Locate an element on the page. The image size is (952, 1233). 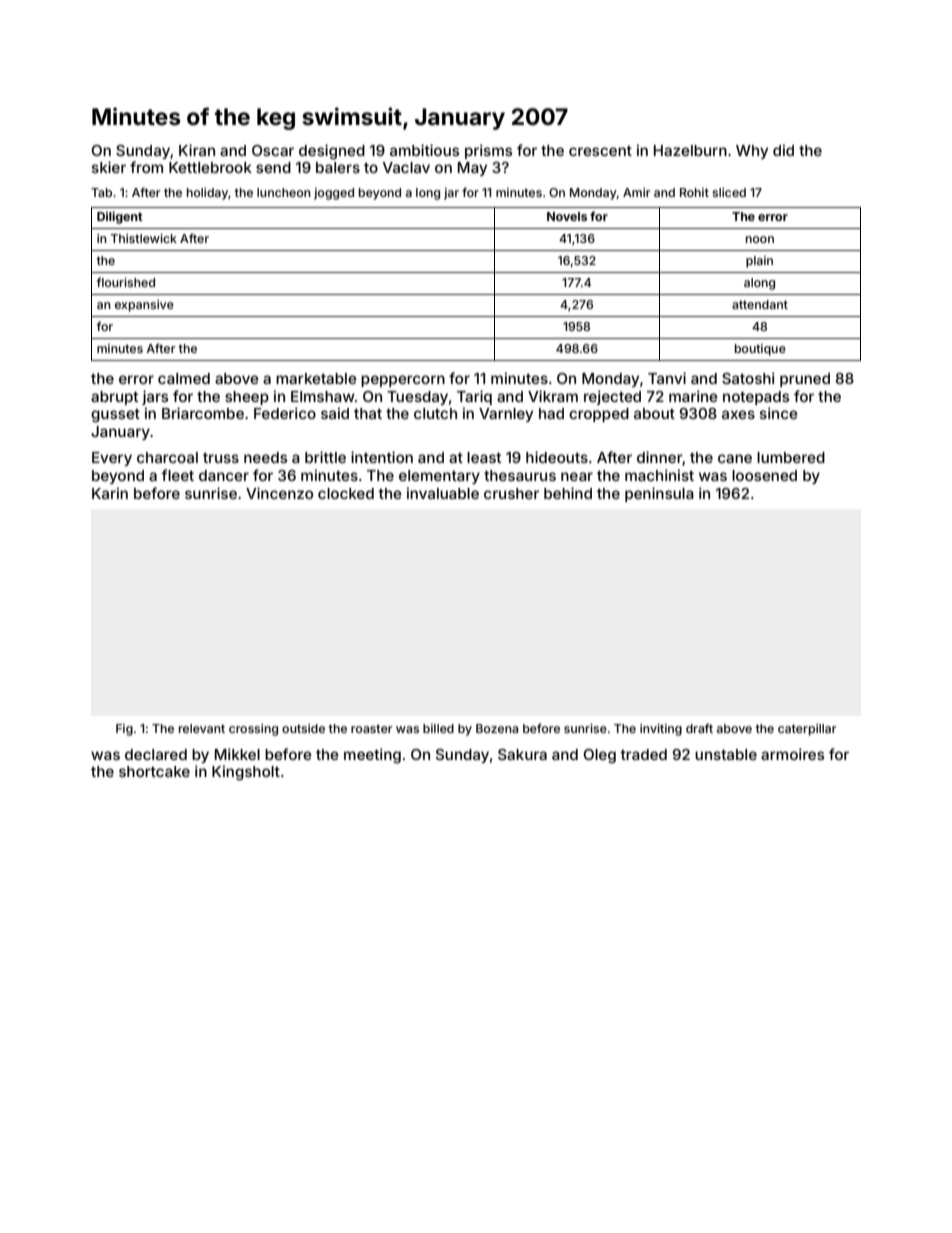
shortcake is located at coordinates (154, 771).
